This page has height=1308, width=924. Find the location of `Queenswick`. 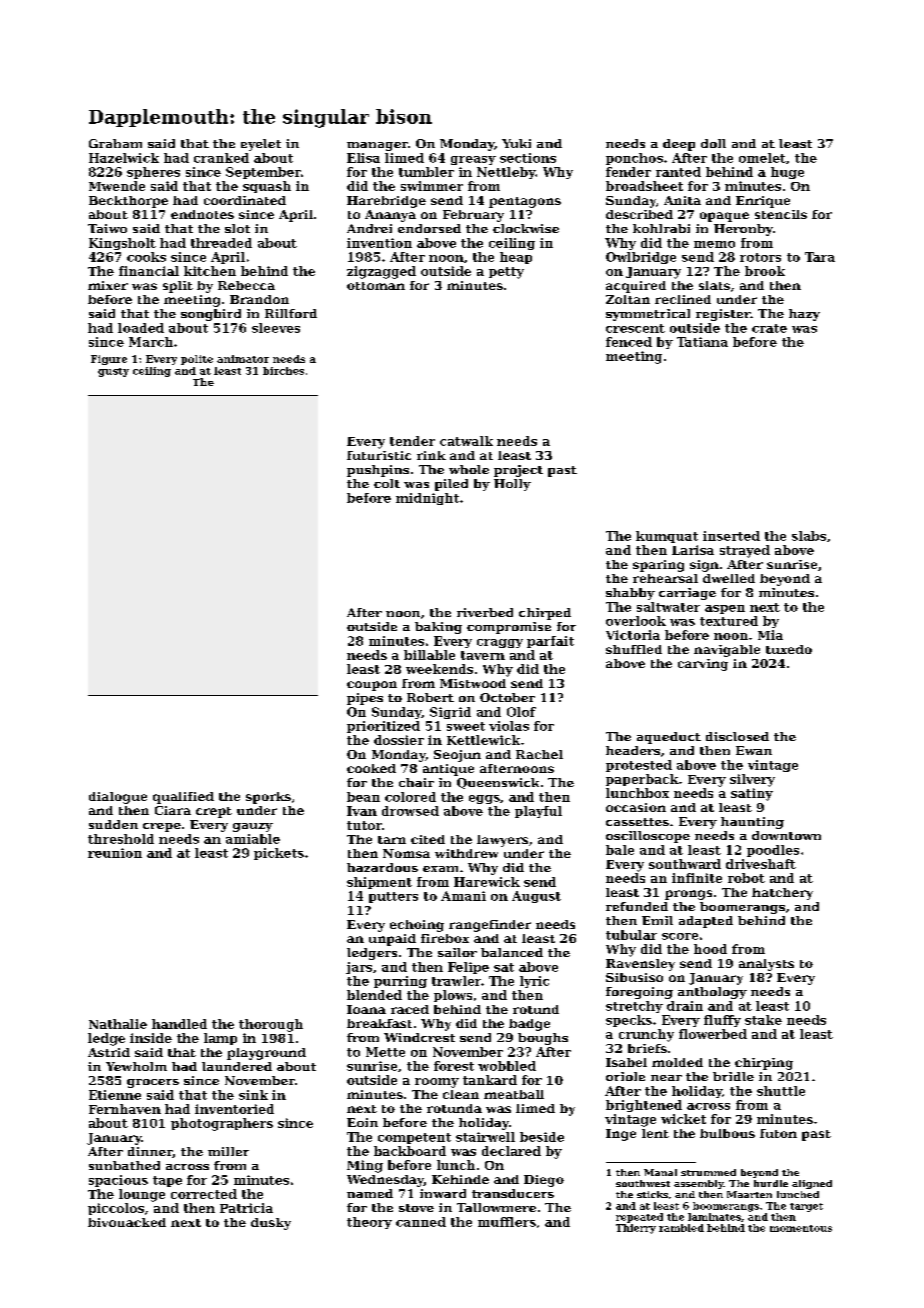

Queenswick is located at coordinates (498, 783).
